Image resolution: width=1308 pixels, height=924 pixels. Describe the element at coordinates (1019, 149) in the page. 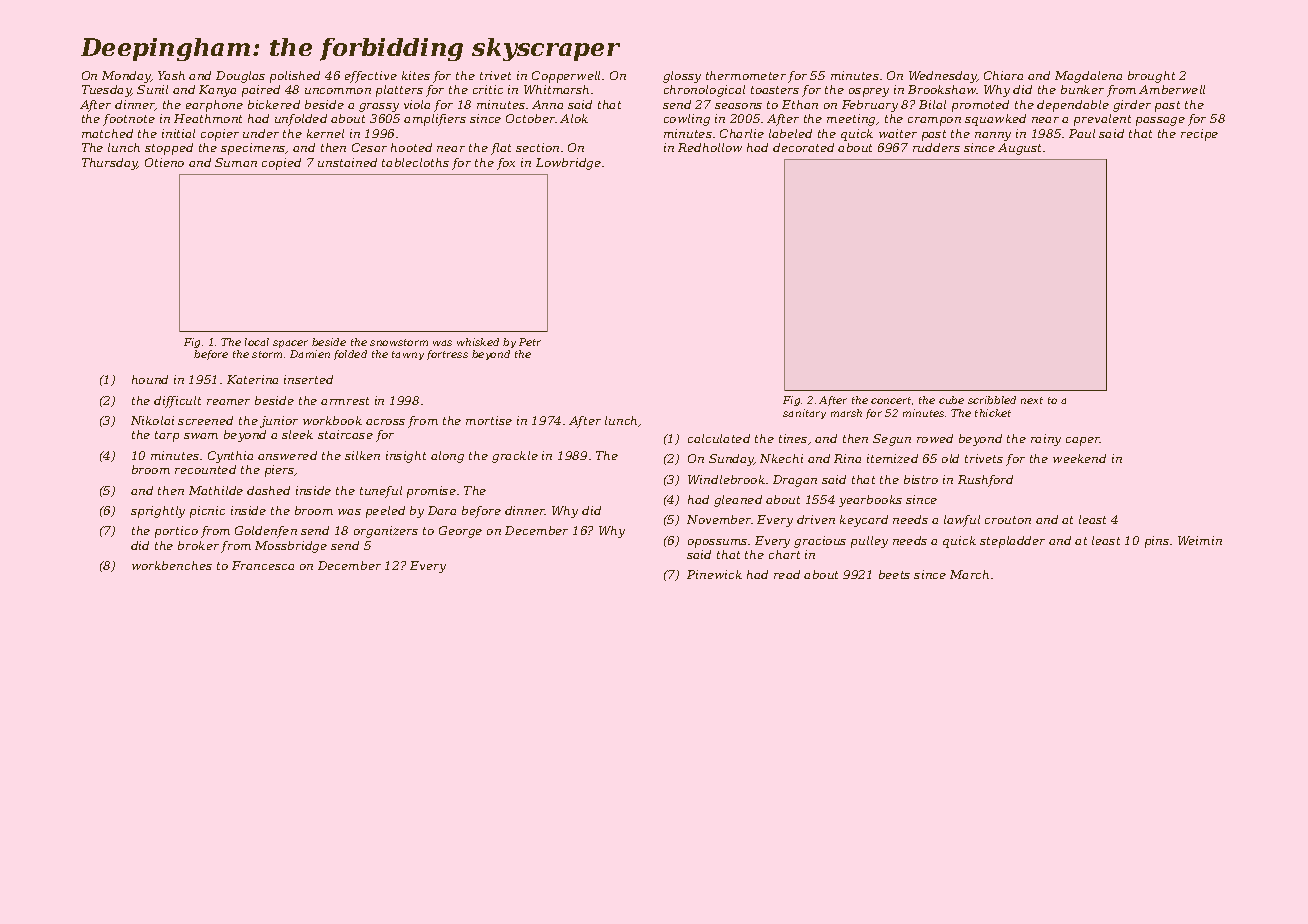

I see `August` at that location.
